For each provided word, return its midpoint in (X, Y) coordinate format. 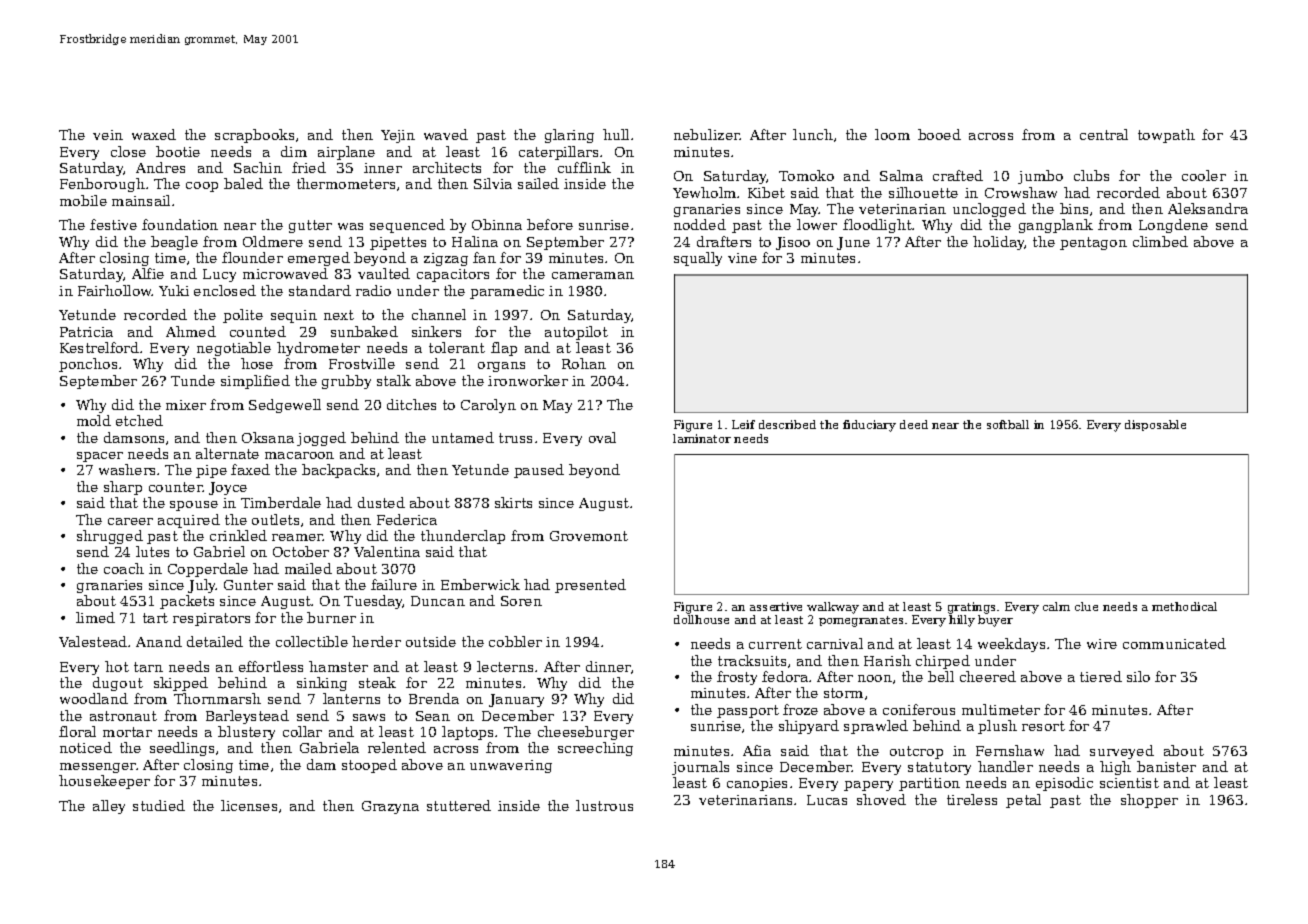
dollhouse (701, 619)
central (1104, 134)
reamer (297, 537)
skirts (513, 502)
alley (109, 807)
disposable (1155, 425)
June (853, 243)
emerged (319, 259)
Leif (743, 424)
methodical (1184, 606)
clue (1086, 606)
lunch (813, 134)
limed (95, 617)
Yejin (398, 136)
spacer (100, 457)
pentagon (1093, 243)
